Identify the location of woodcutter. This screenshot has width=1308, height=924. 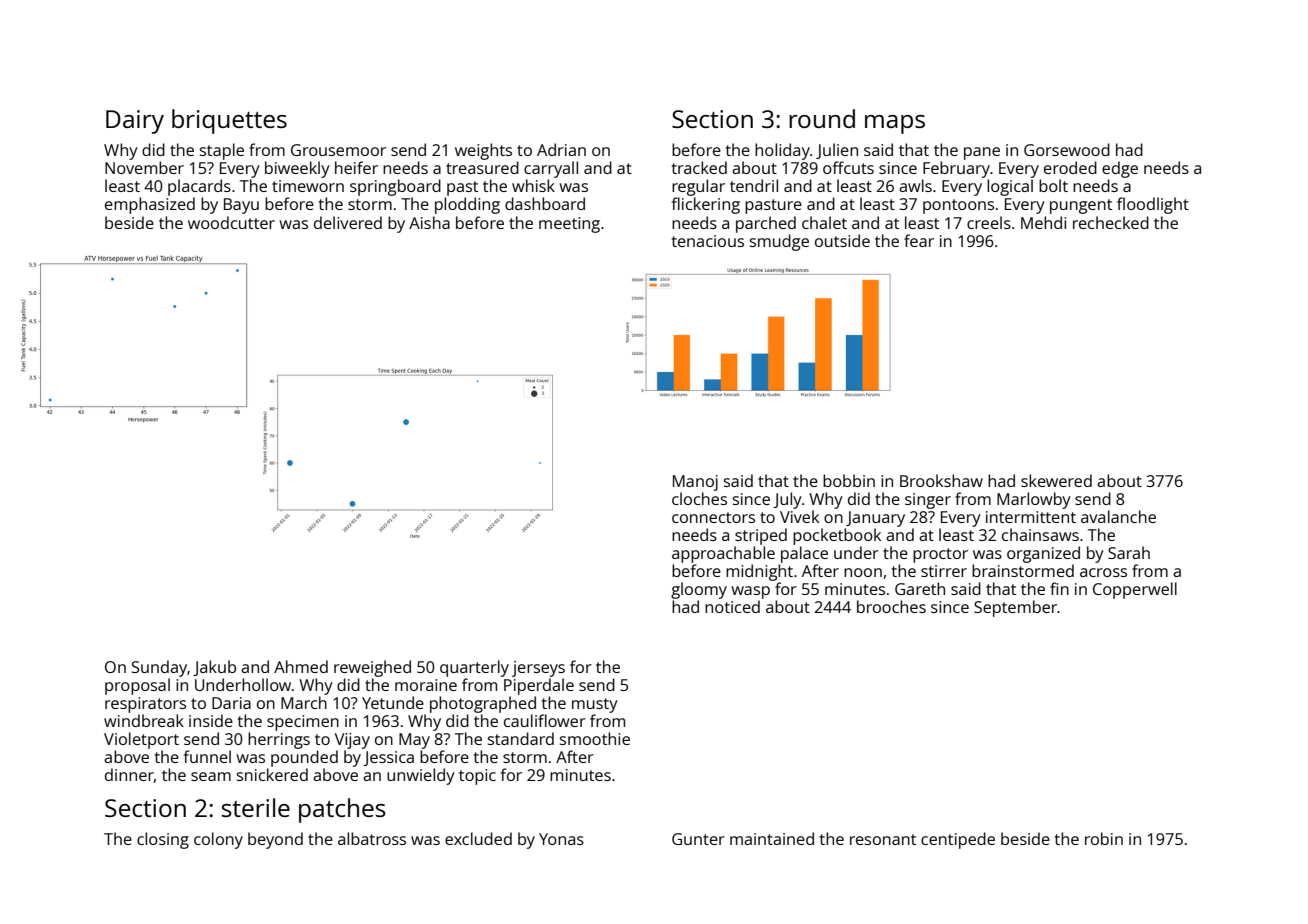
(231, 222).
